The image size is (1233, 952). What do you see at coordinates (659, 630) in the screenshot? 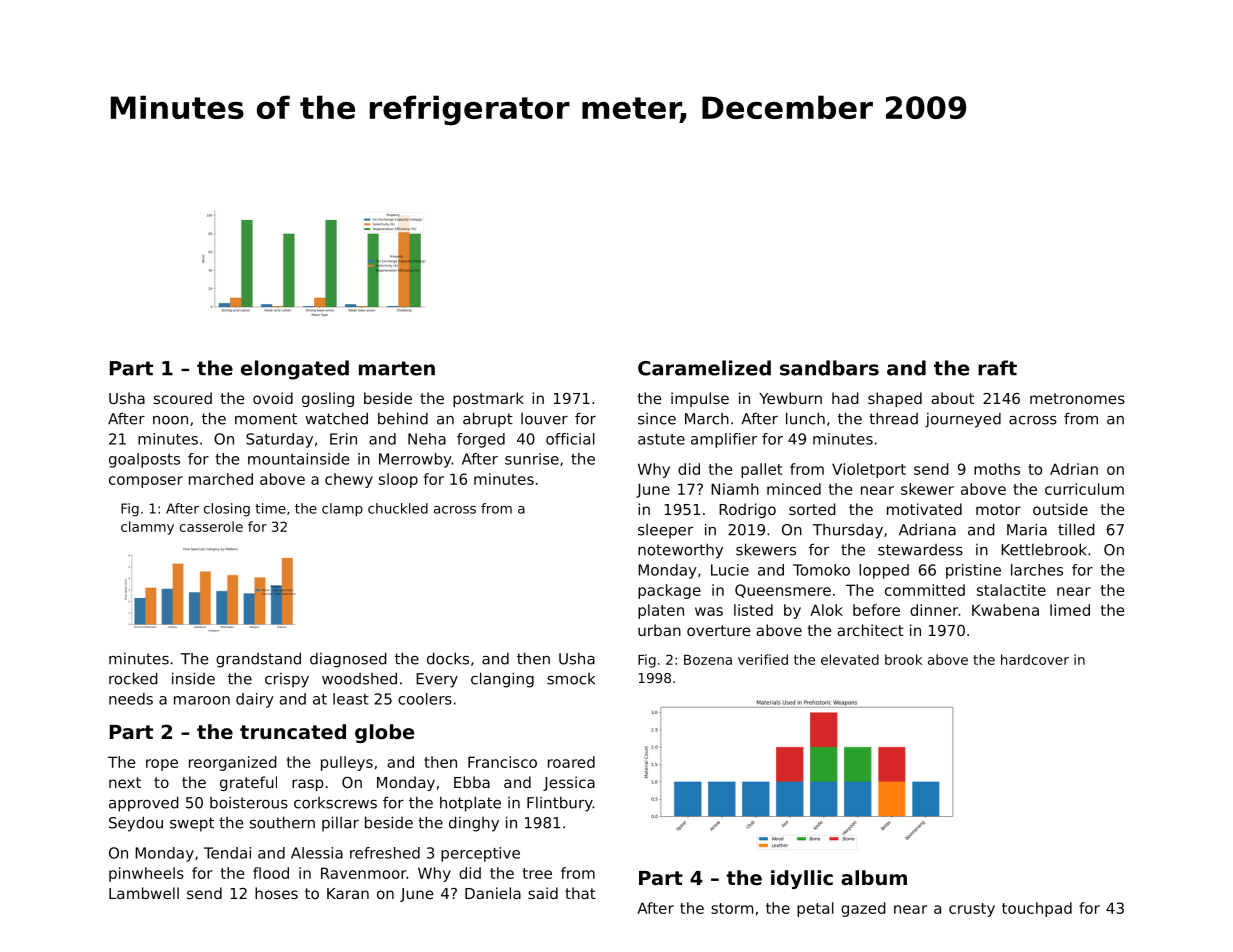
I see `urban` at bounding box center [659, 630].
